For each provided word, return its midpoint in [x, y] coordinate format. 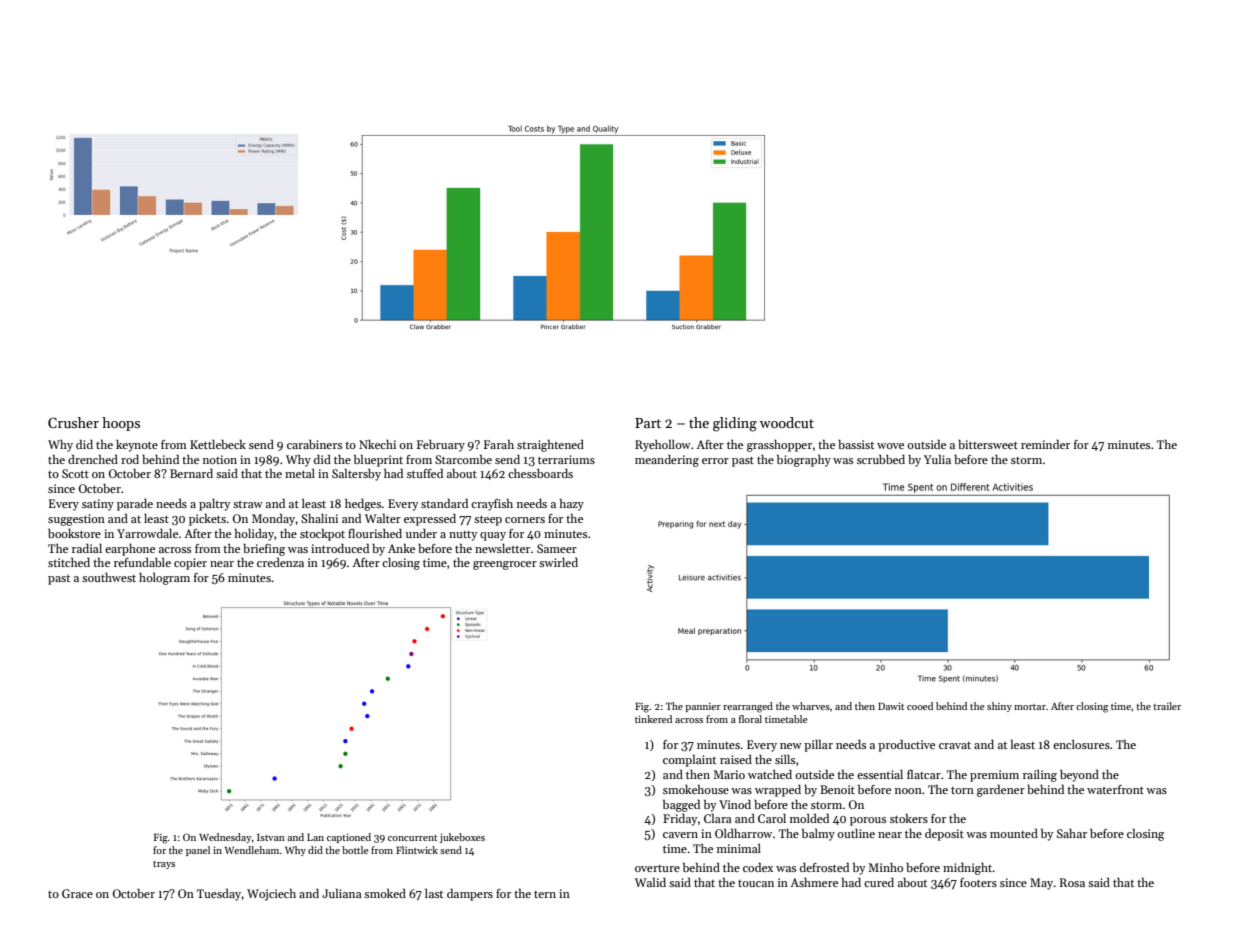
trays [164, 865]
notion [220, 459]
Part [648, 423]
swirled [558, 562]
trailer [1167, 706]
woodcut [787, 422]
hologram [164, 578]
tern [545, 894]
